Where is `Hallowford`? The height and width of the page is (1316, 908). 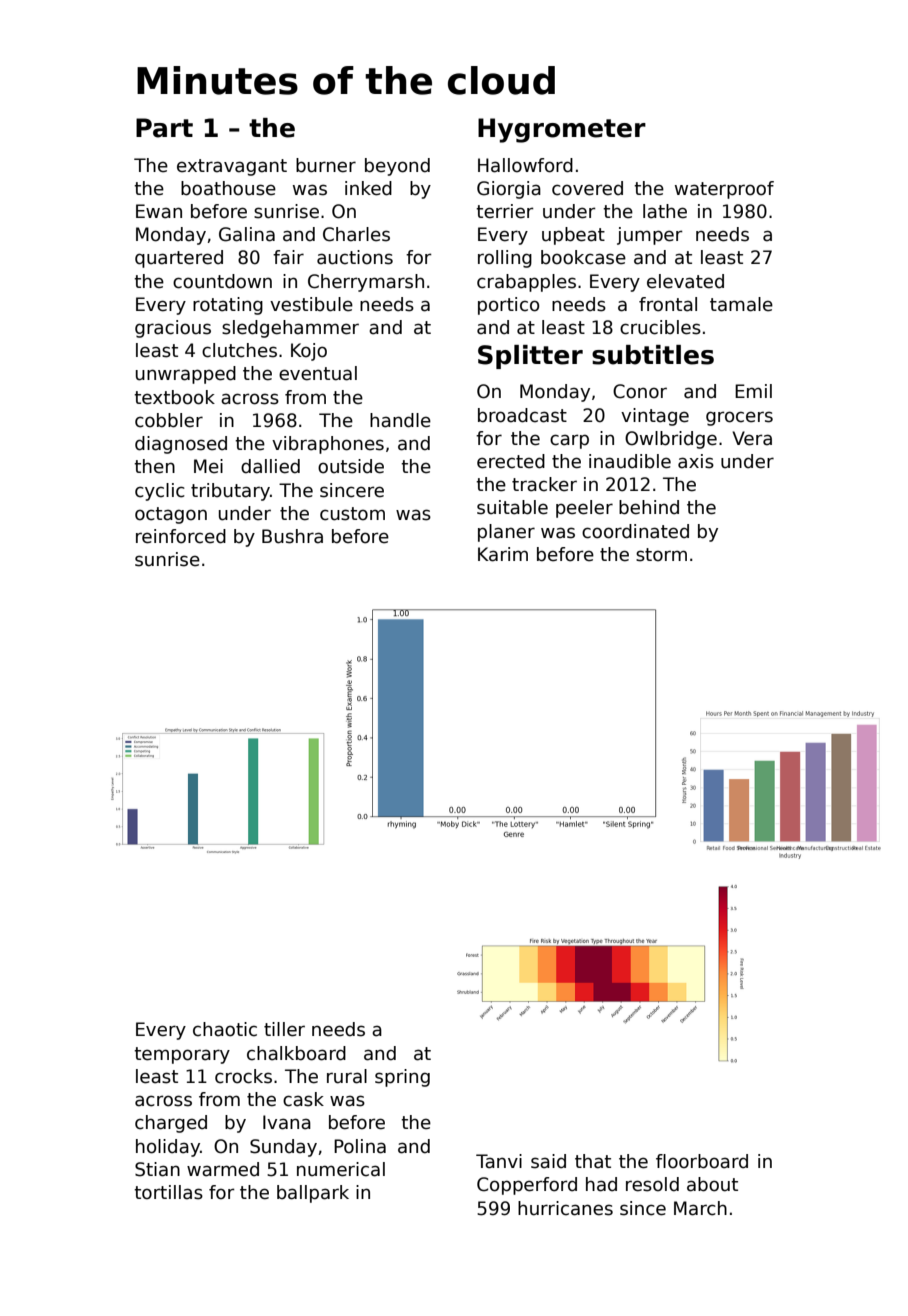
Hallowford is located at coordinates (525, 165).
